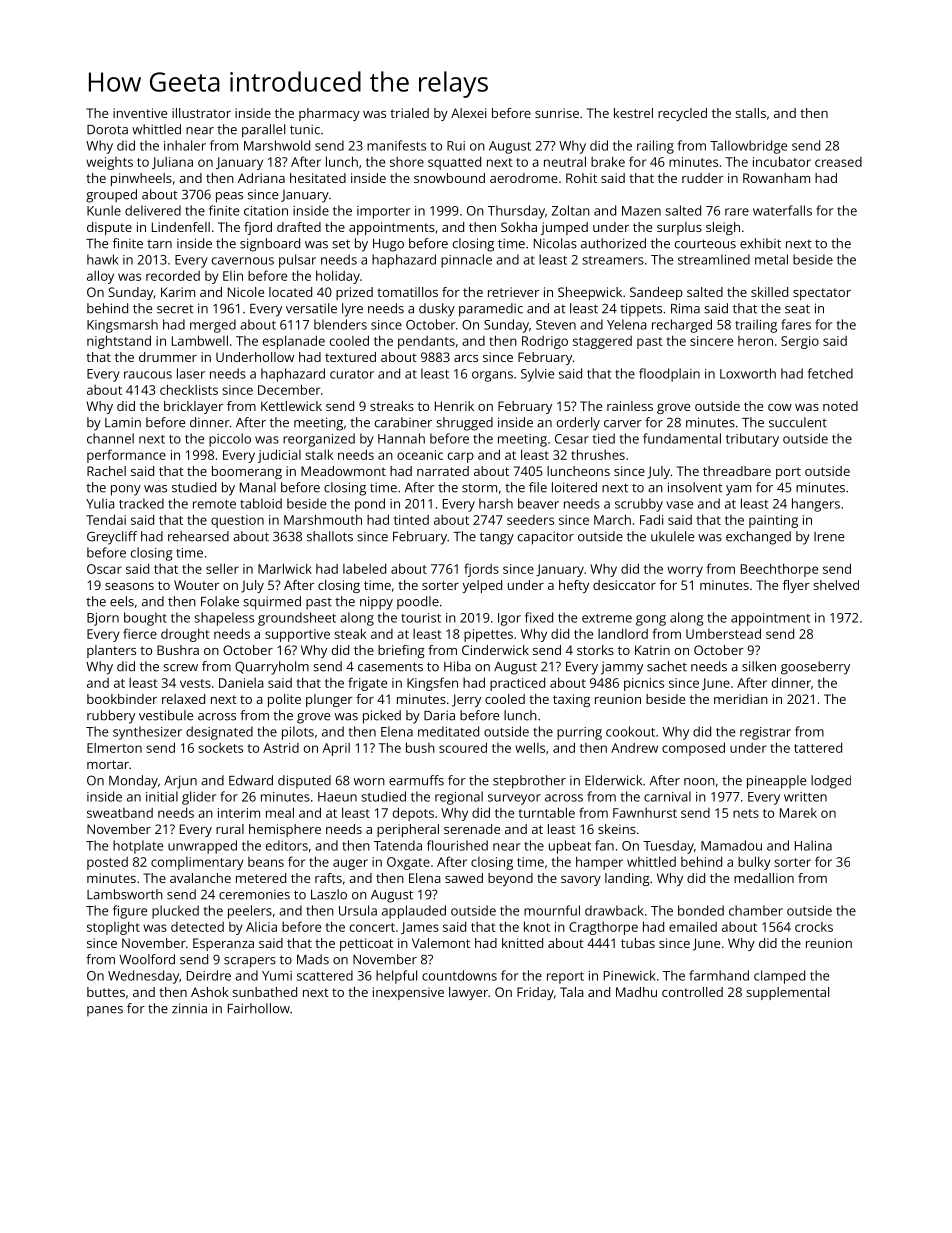  I want to click on purring, so click(579, 733).
